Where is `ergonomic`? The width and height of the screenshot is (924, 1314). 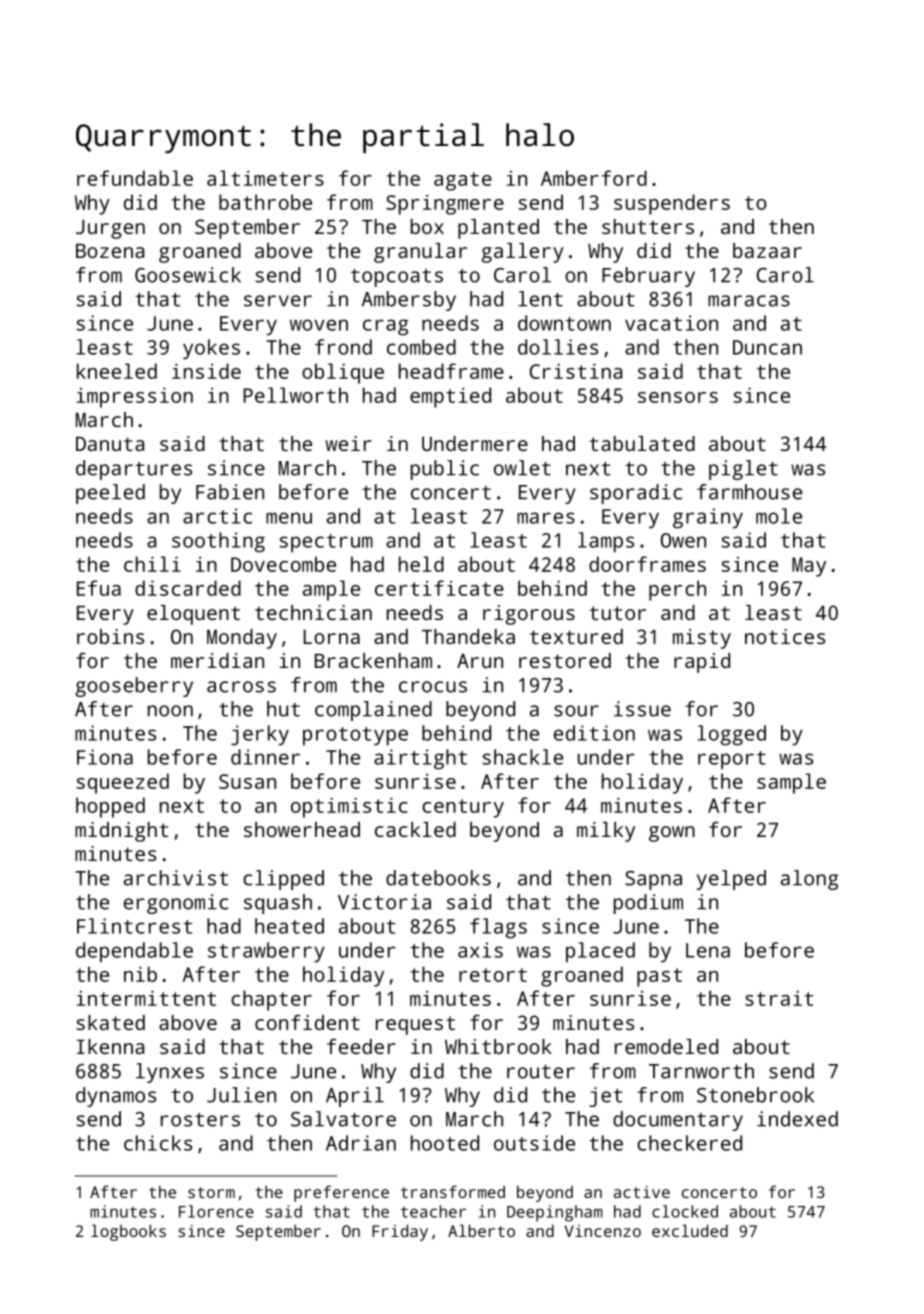
ergonomic is located at coordinates (176, 904).
